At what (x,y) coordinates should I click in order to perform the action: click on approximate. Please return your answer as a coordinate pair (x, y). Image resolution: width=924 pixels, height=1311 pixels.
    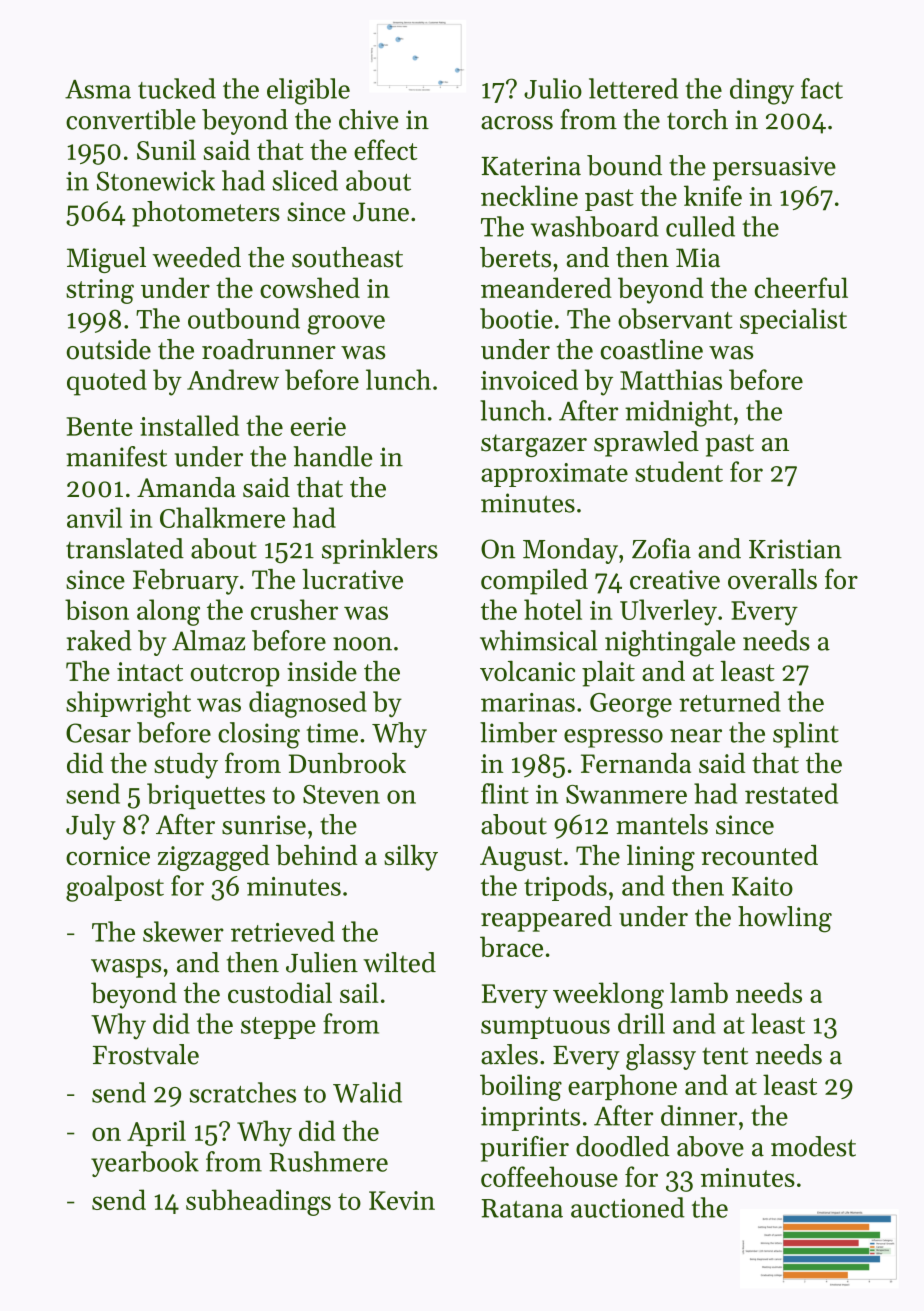
    Looking at the image, I should click on (554, 475).
